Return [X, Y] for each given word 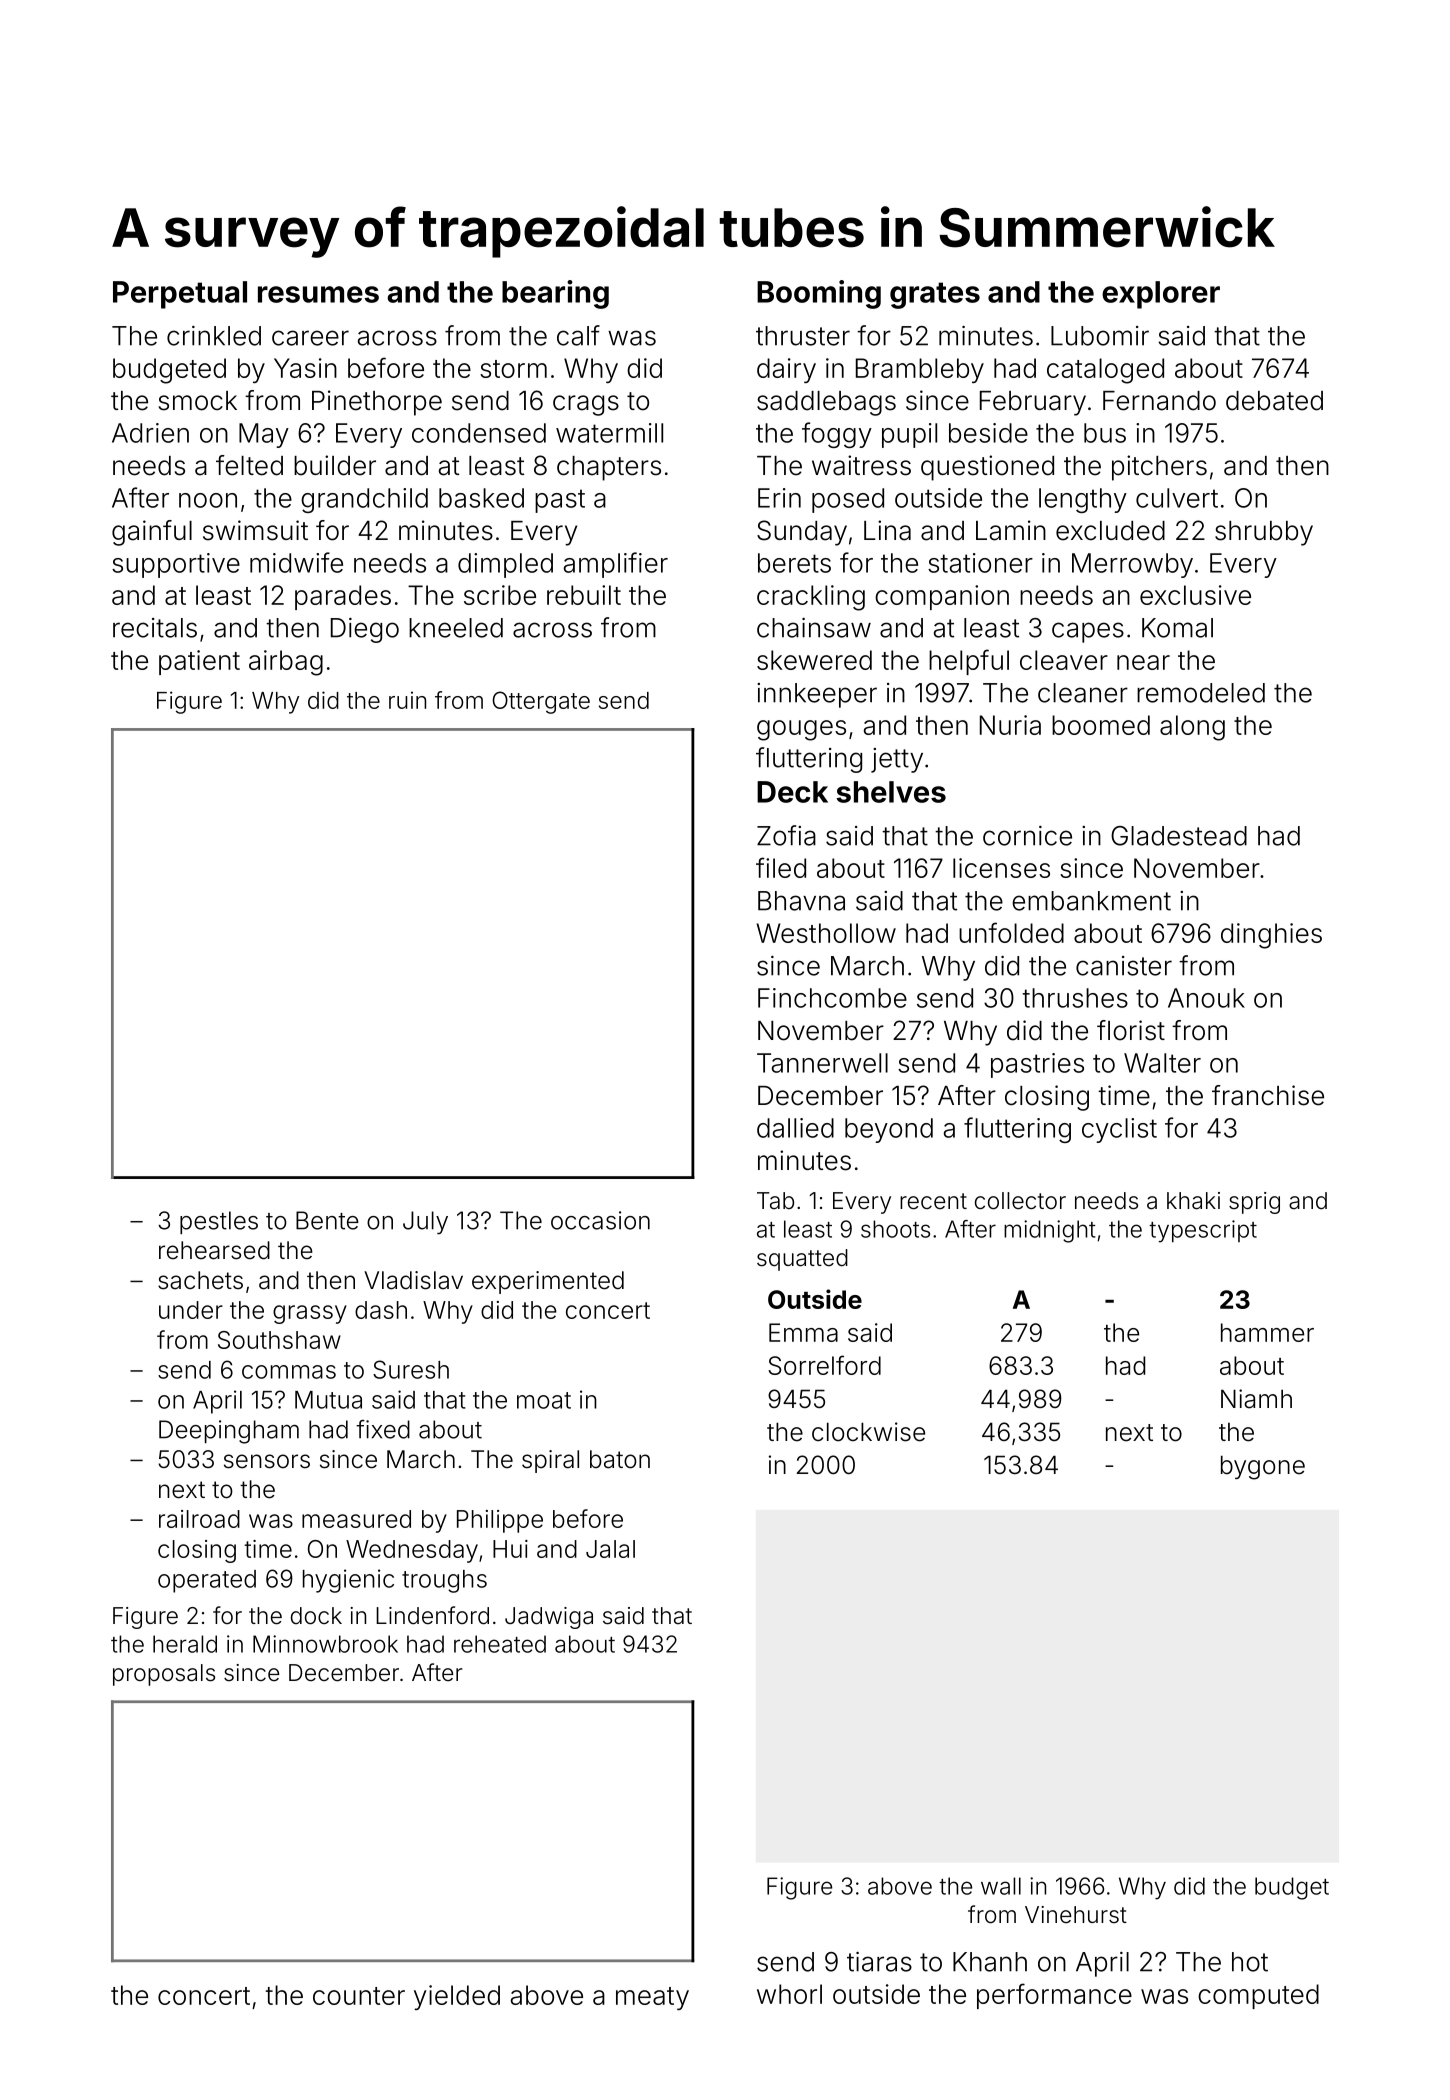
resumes [318, 294]
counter [359, 1996]
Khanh [990, 1962]
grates [935, 295]
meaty [652, 1998]
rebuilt [584, 595]
